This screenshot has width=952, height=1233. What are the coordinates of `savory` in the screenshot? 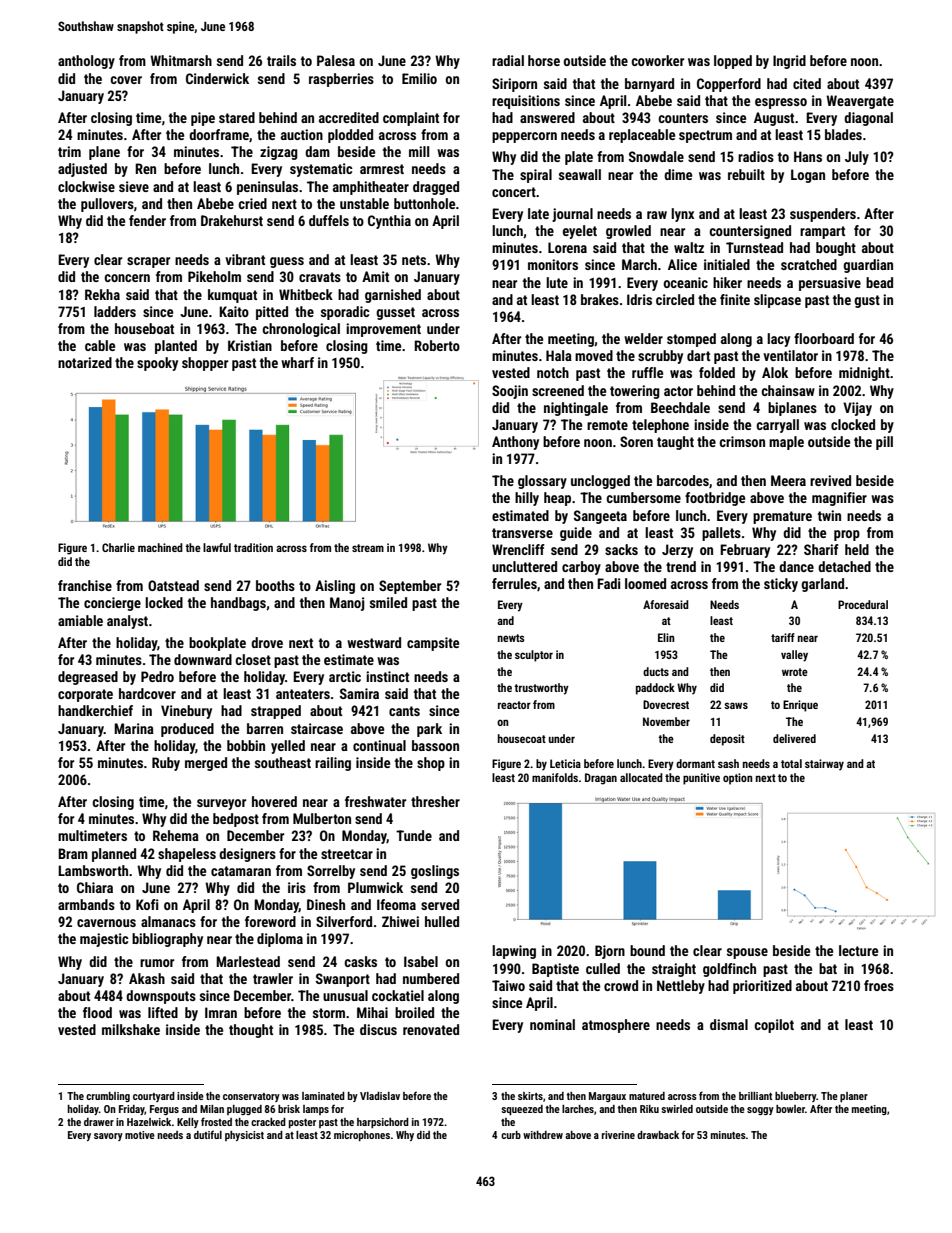 It's located at (108, 1137).
